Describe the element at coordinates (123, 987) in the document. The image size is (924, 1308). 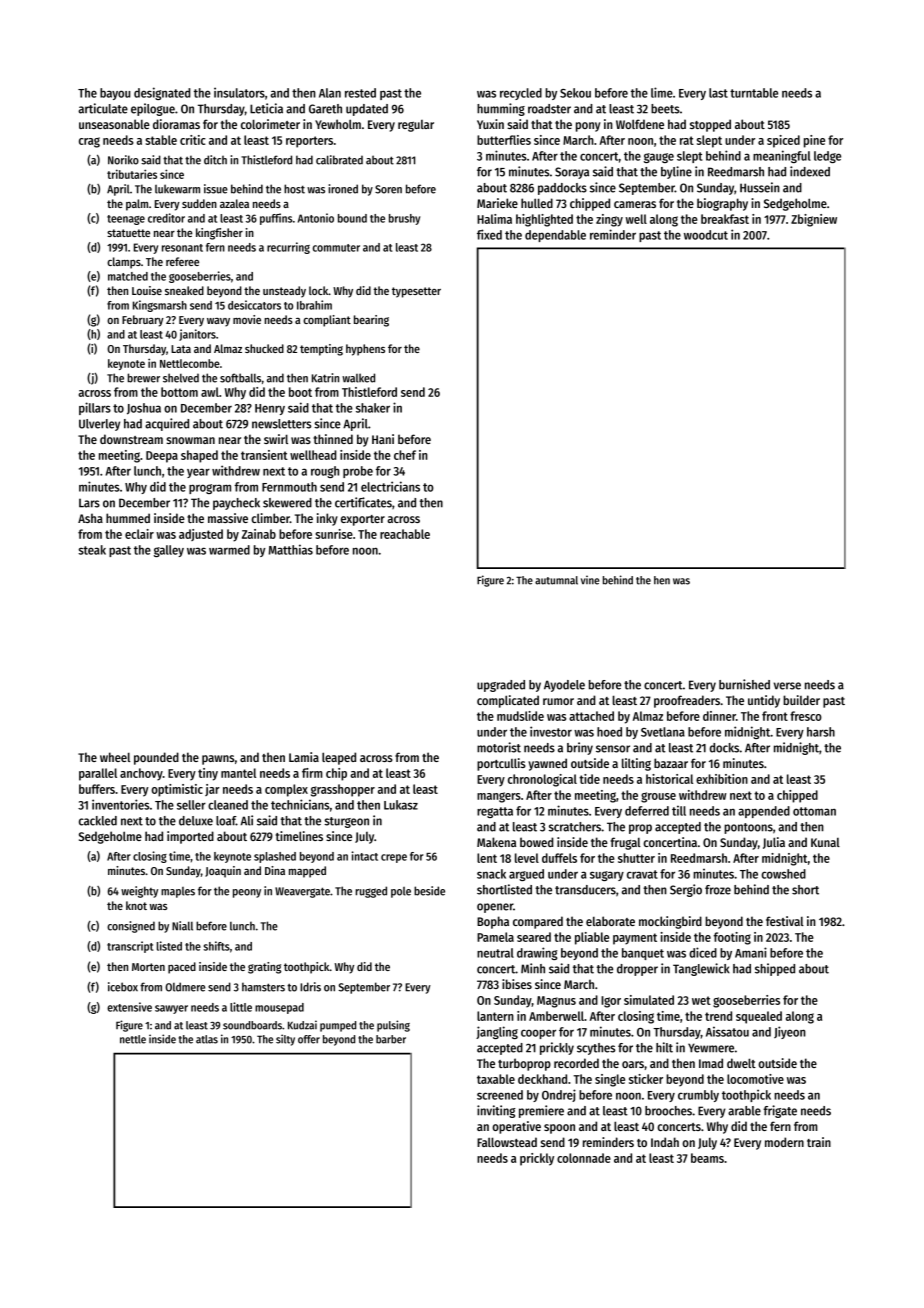
I see `icebox` at that location.
